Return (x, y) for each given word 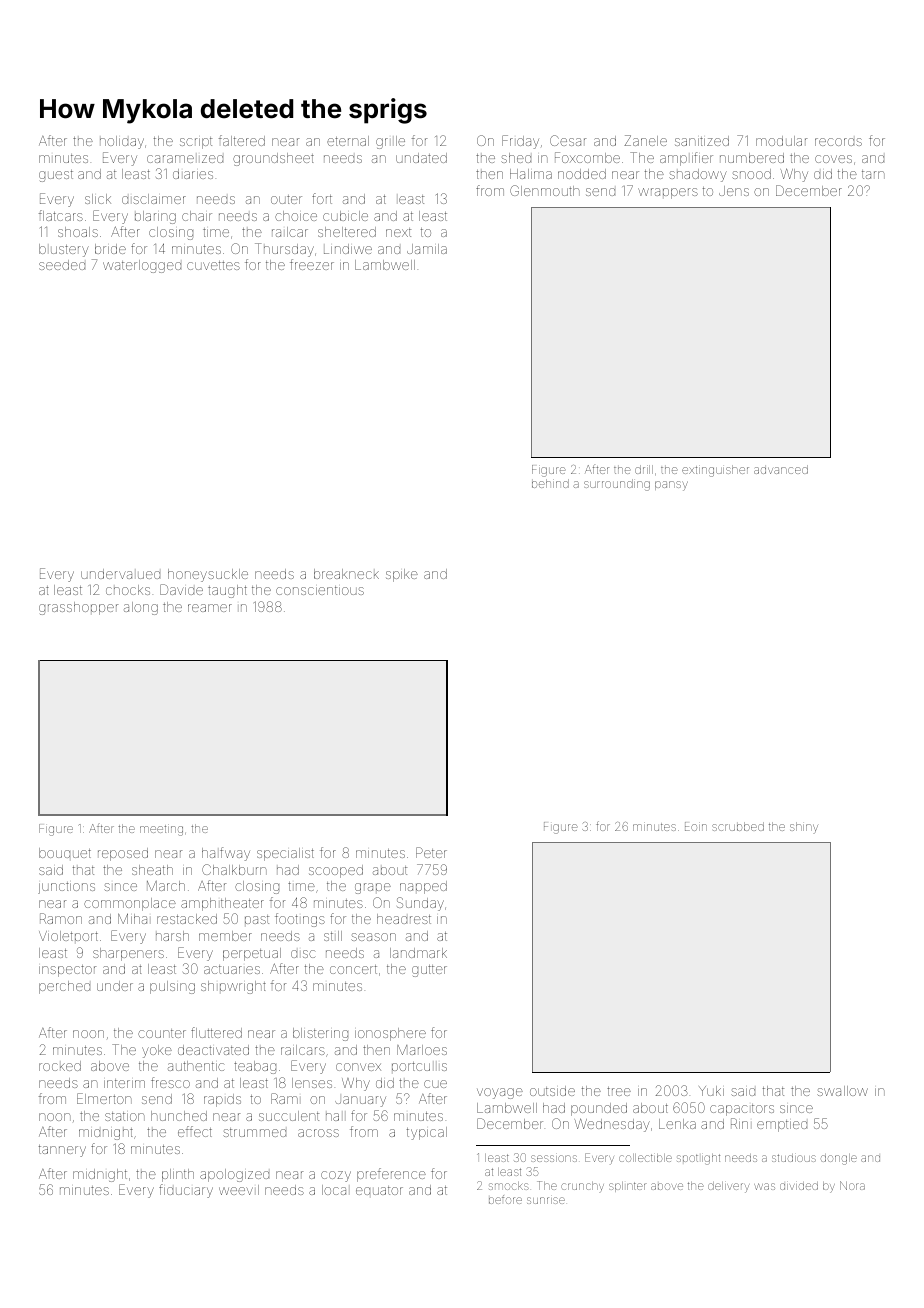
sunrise (546, 1200)
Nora (852, 1185)
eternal (348, 141)
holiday (122, 142)
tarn (873, 174)
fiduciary (186, 1191)
